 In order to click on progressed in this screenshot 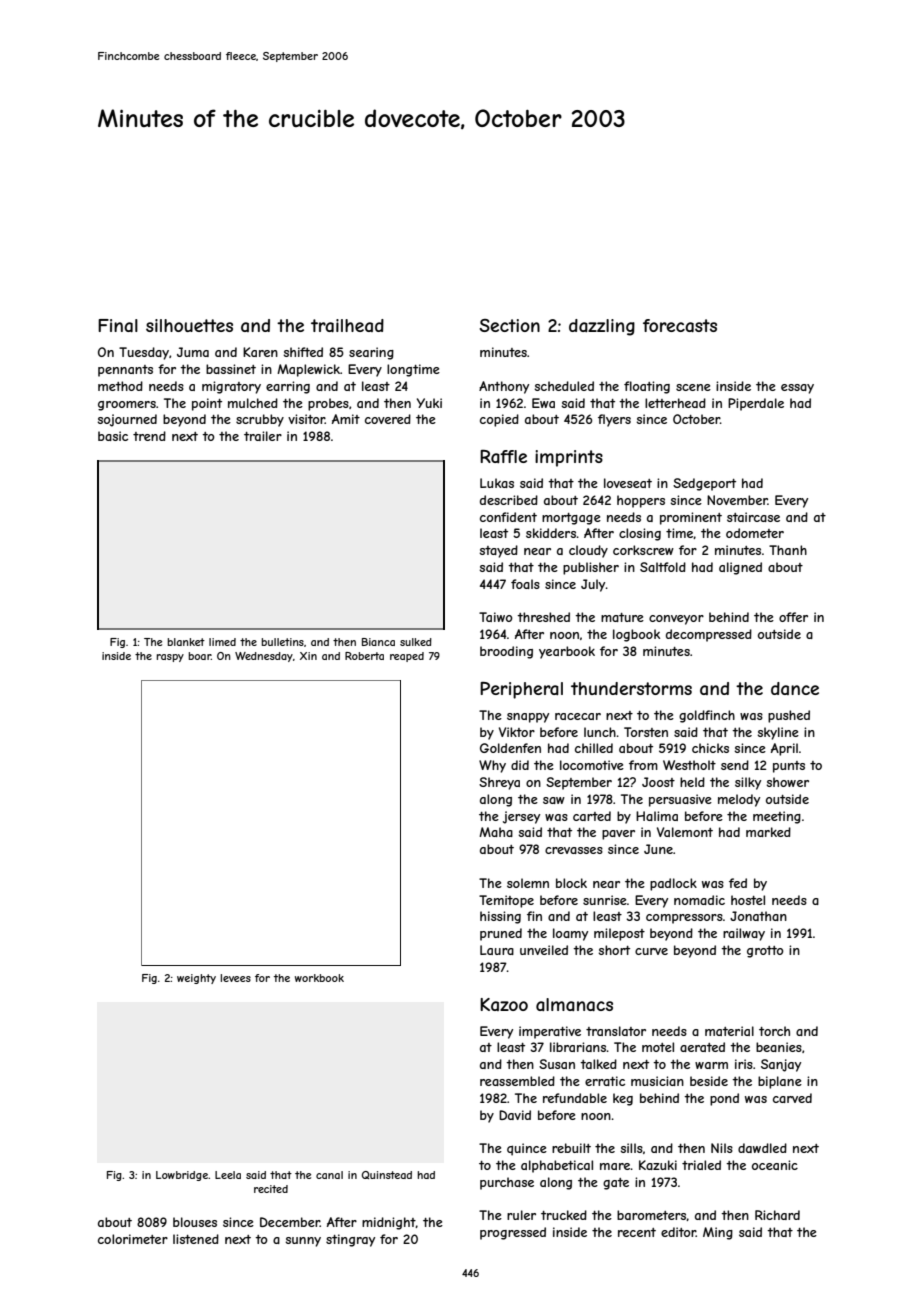, I will do `click(513, 1233)`.
